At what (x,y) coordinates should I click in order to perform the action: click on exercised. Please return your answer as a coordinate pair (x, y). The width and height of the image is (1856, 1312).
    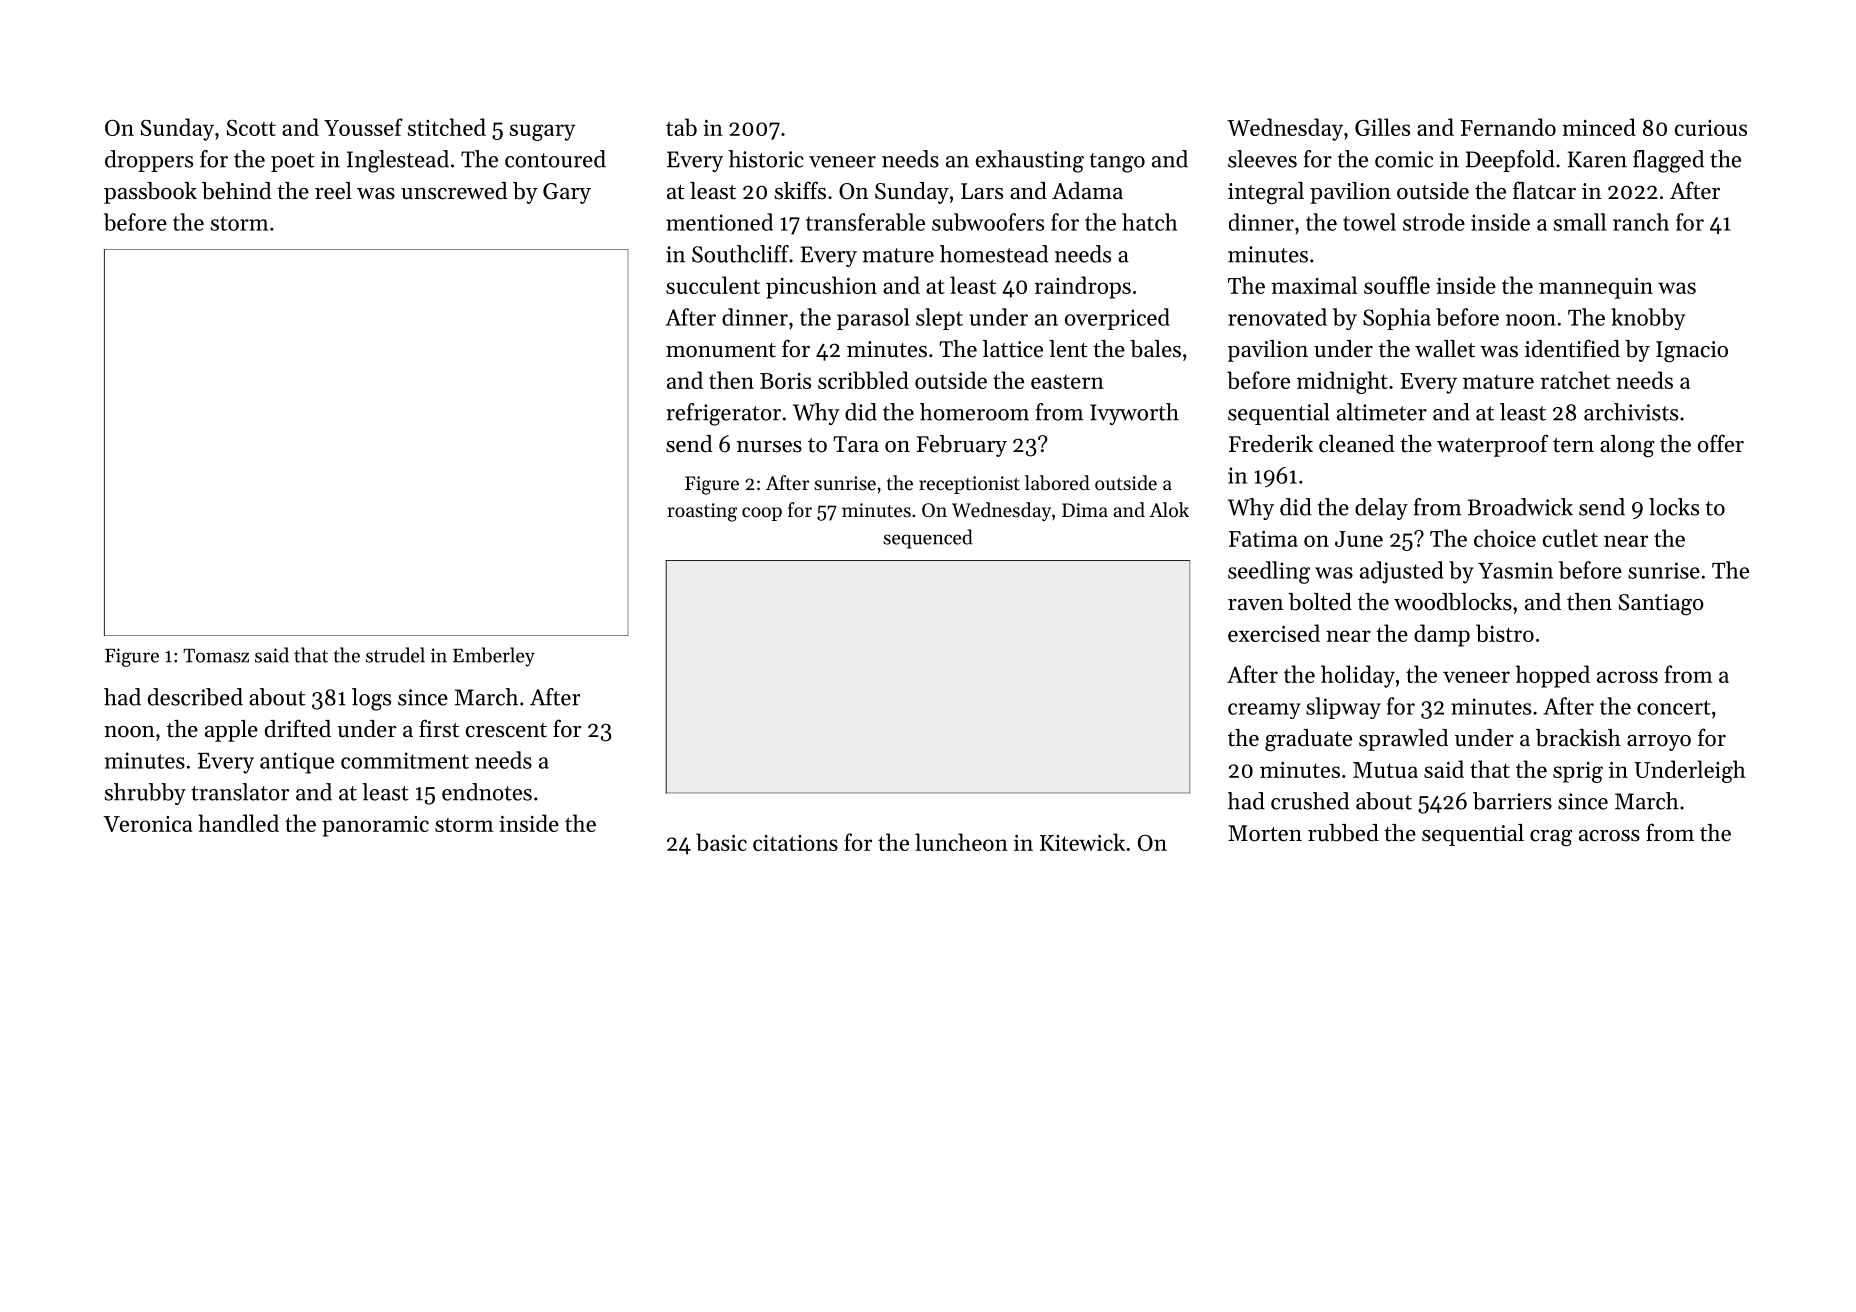
    Looking at the image, I should click on (1274, 633).
